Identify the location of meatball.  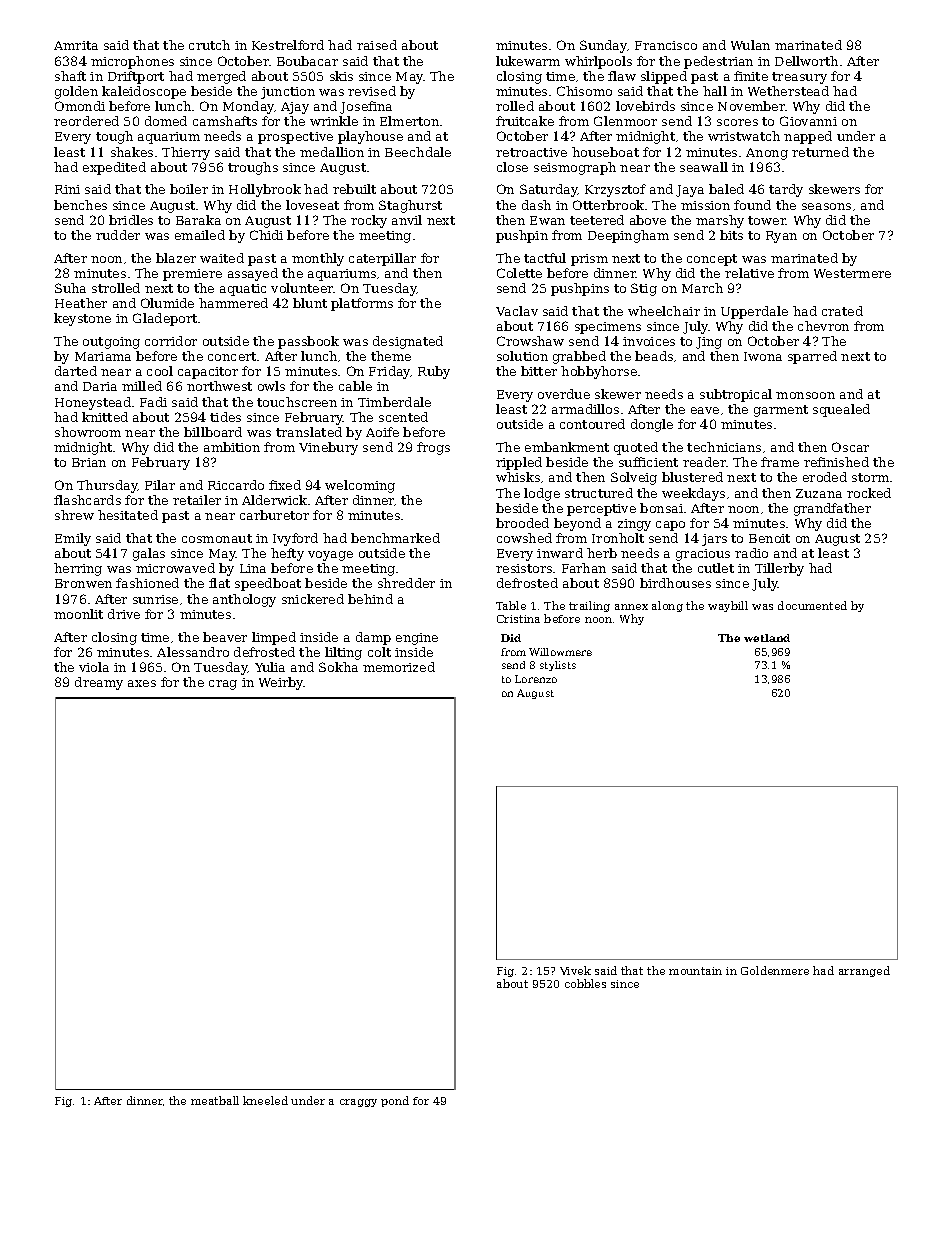
(215, 1100).
